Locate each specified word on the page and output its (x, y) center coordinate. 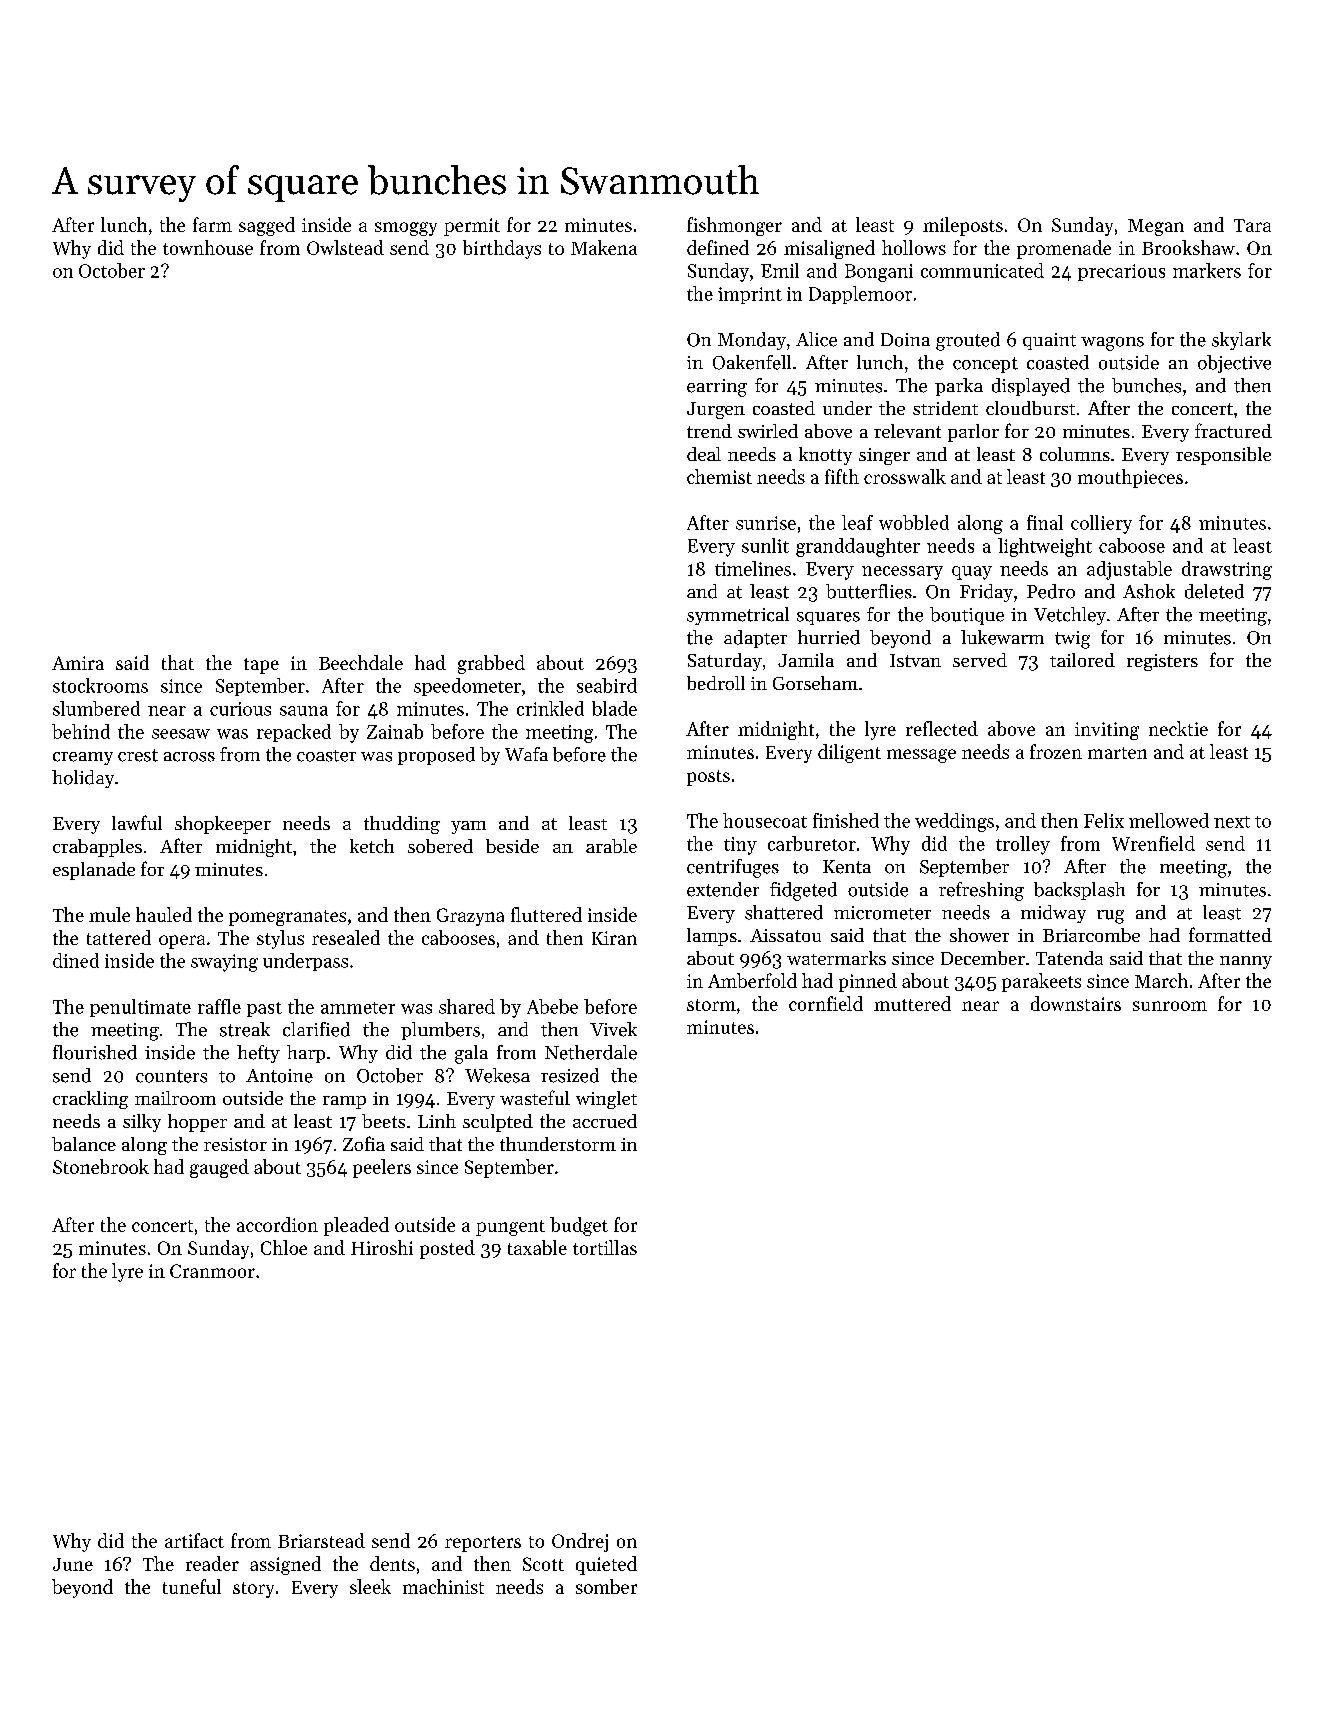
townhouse (208, 247)
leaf (857, 522)
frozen (1056, 751)
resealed (346, 937)
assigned (285, 1565)
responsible (1223, 456)
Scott (543, 1564)
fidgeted (803, 891)
